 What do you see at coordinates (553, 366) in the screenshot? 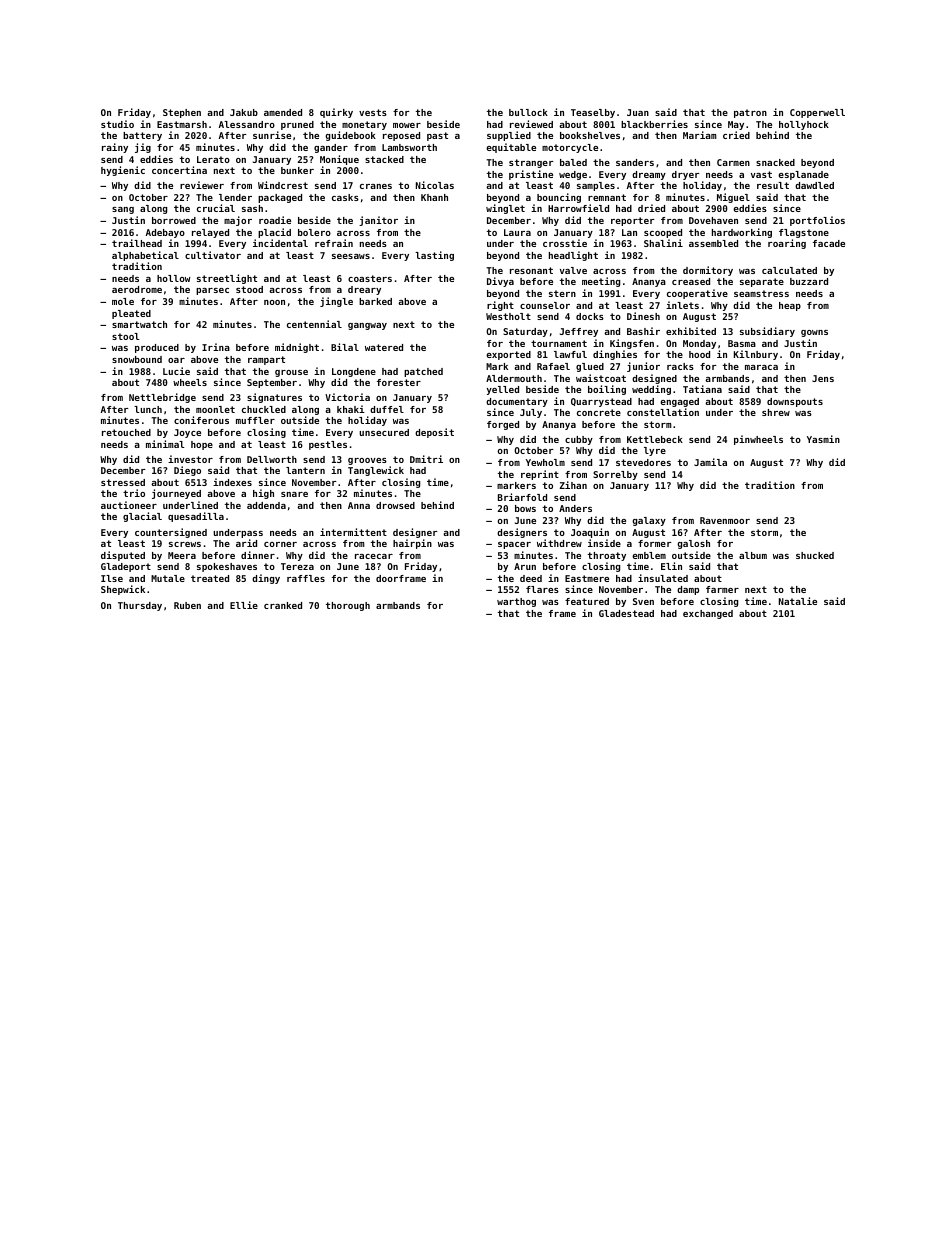
I see `Rafael` at bounding box center [553, 366].
